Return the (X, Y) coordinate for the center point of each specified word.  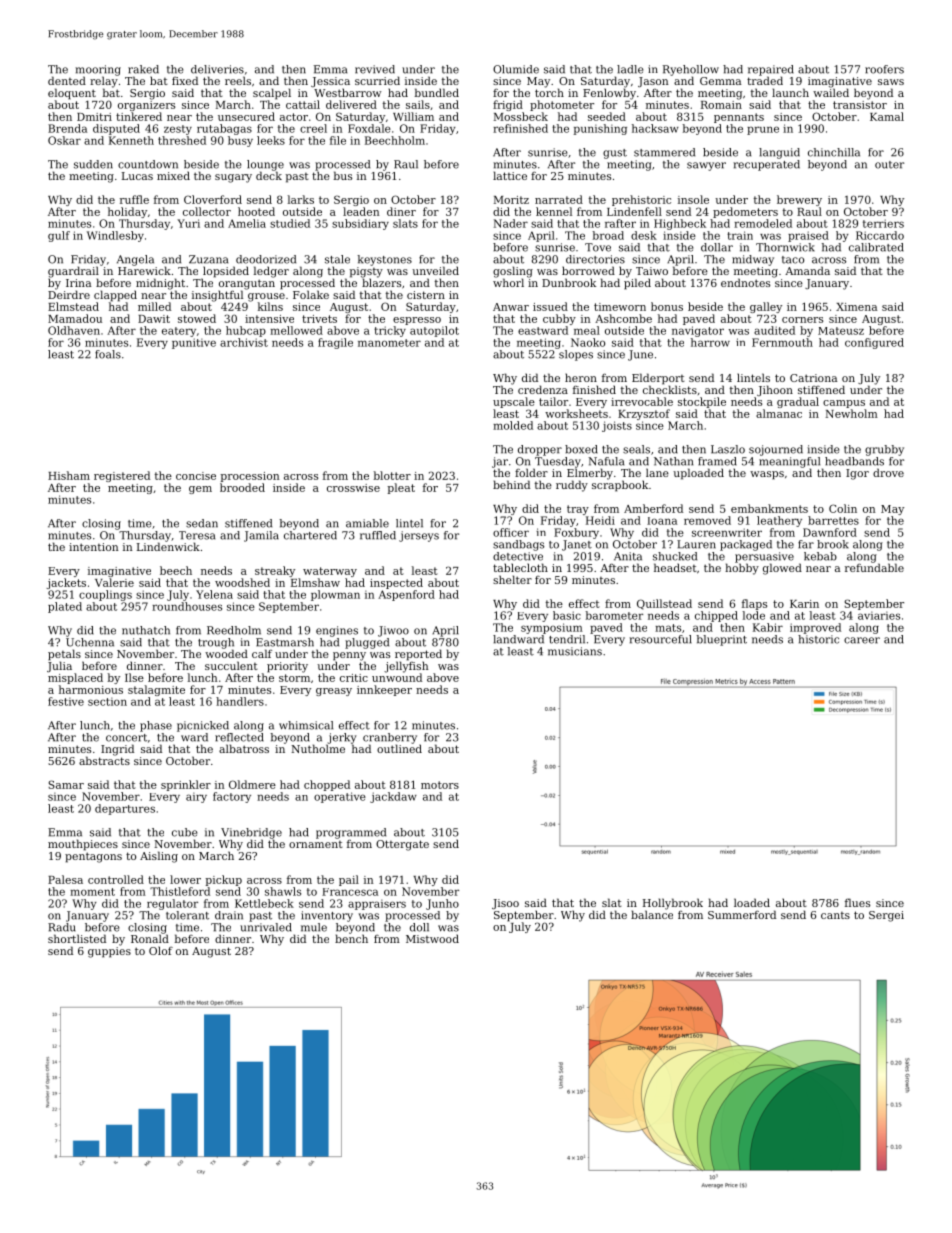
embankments (769, 508)
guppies (109, 952)
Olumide (516, 69)
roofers (884, 69)
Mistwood (432, 938)
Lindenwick (168, 546)
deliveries (217, 69)
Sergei (886, 916)
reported (418, 655)
